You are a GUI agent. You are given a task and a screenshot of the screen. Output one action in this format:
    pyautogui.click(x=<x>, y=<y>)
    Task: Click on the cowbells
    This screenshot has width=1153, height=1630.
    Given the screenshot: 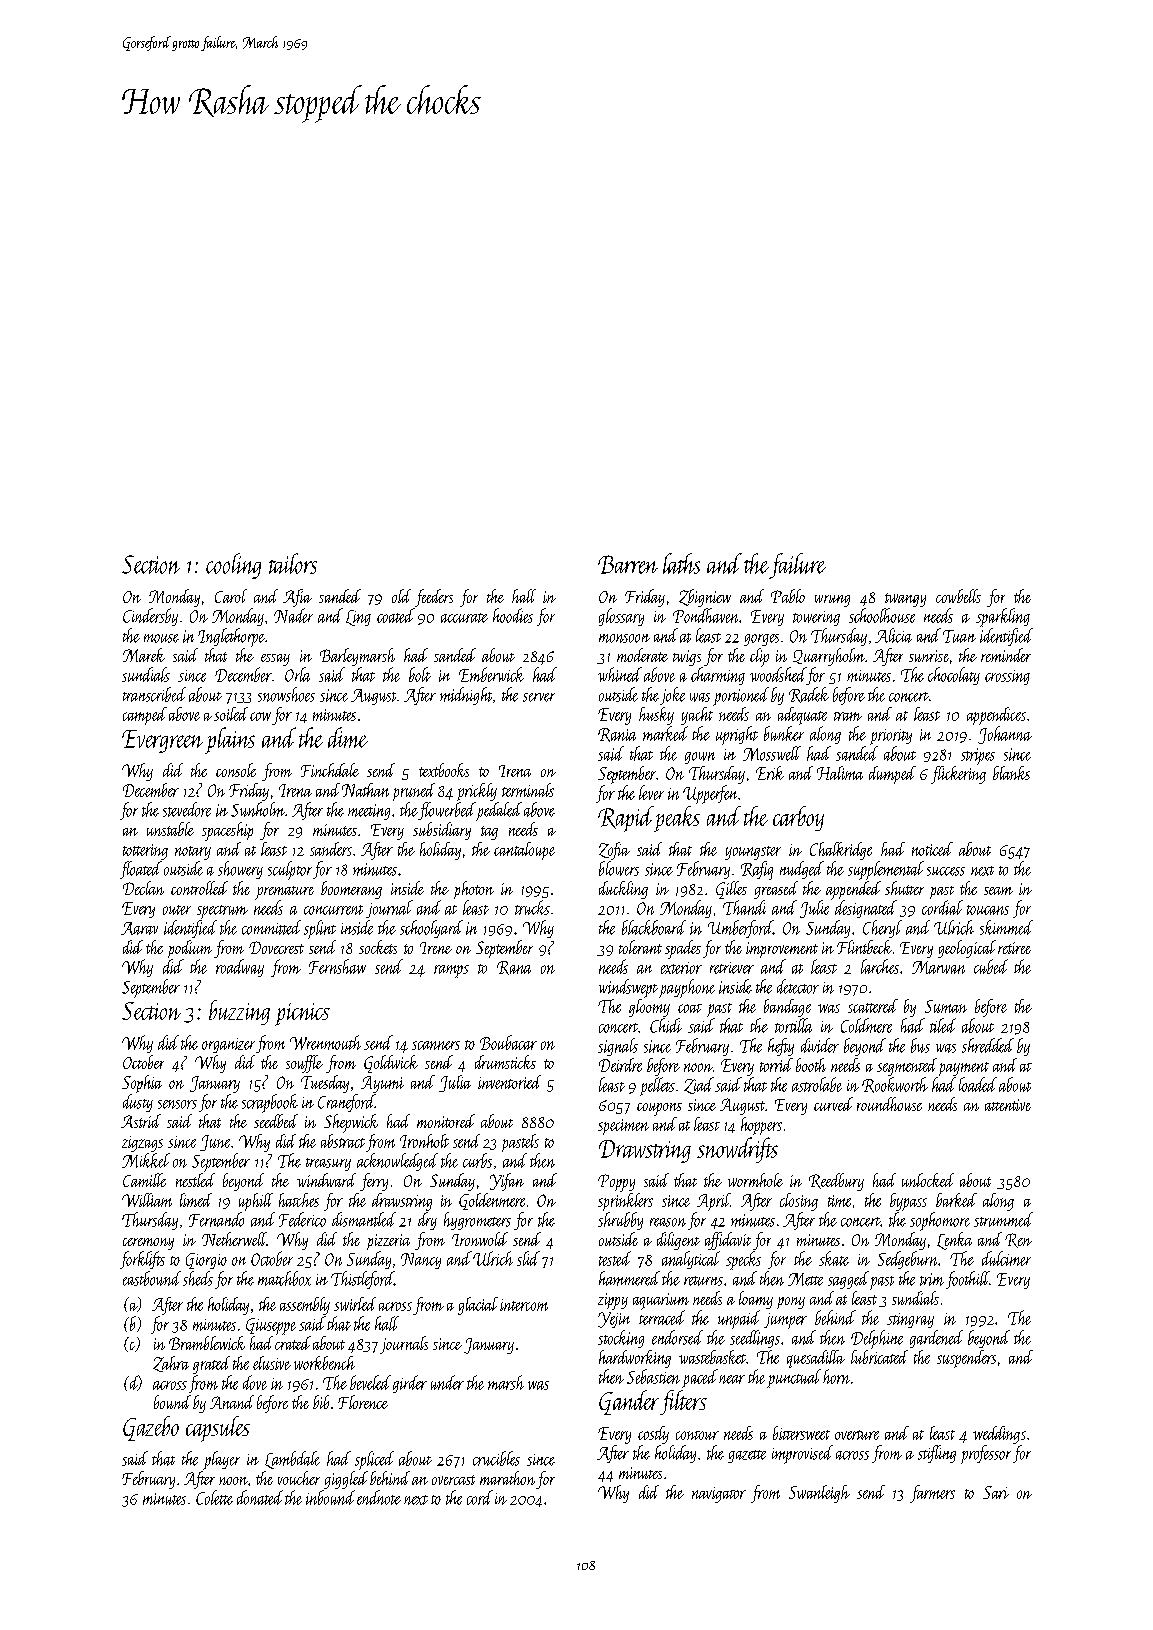 What is the action you would take?
    pyautogui.click(x=958, y=596)
